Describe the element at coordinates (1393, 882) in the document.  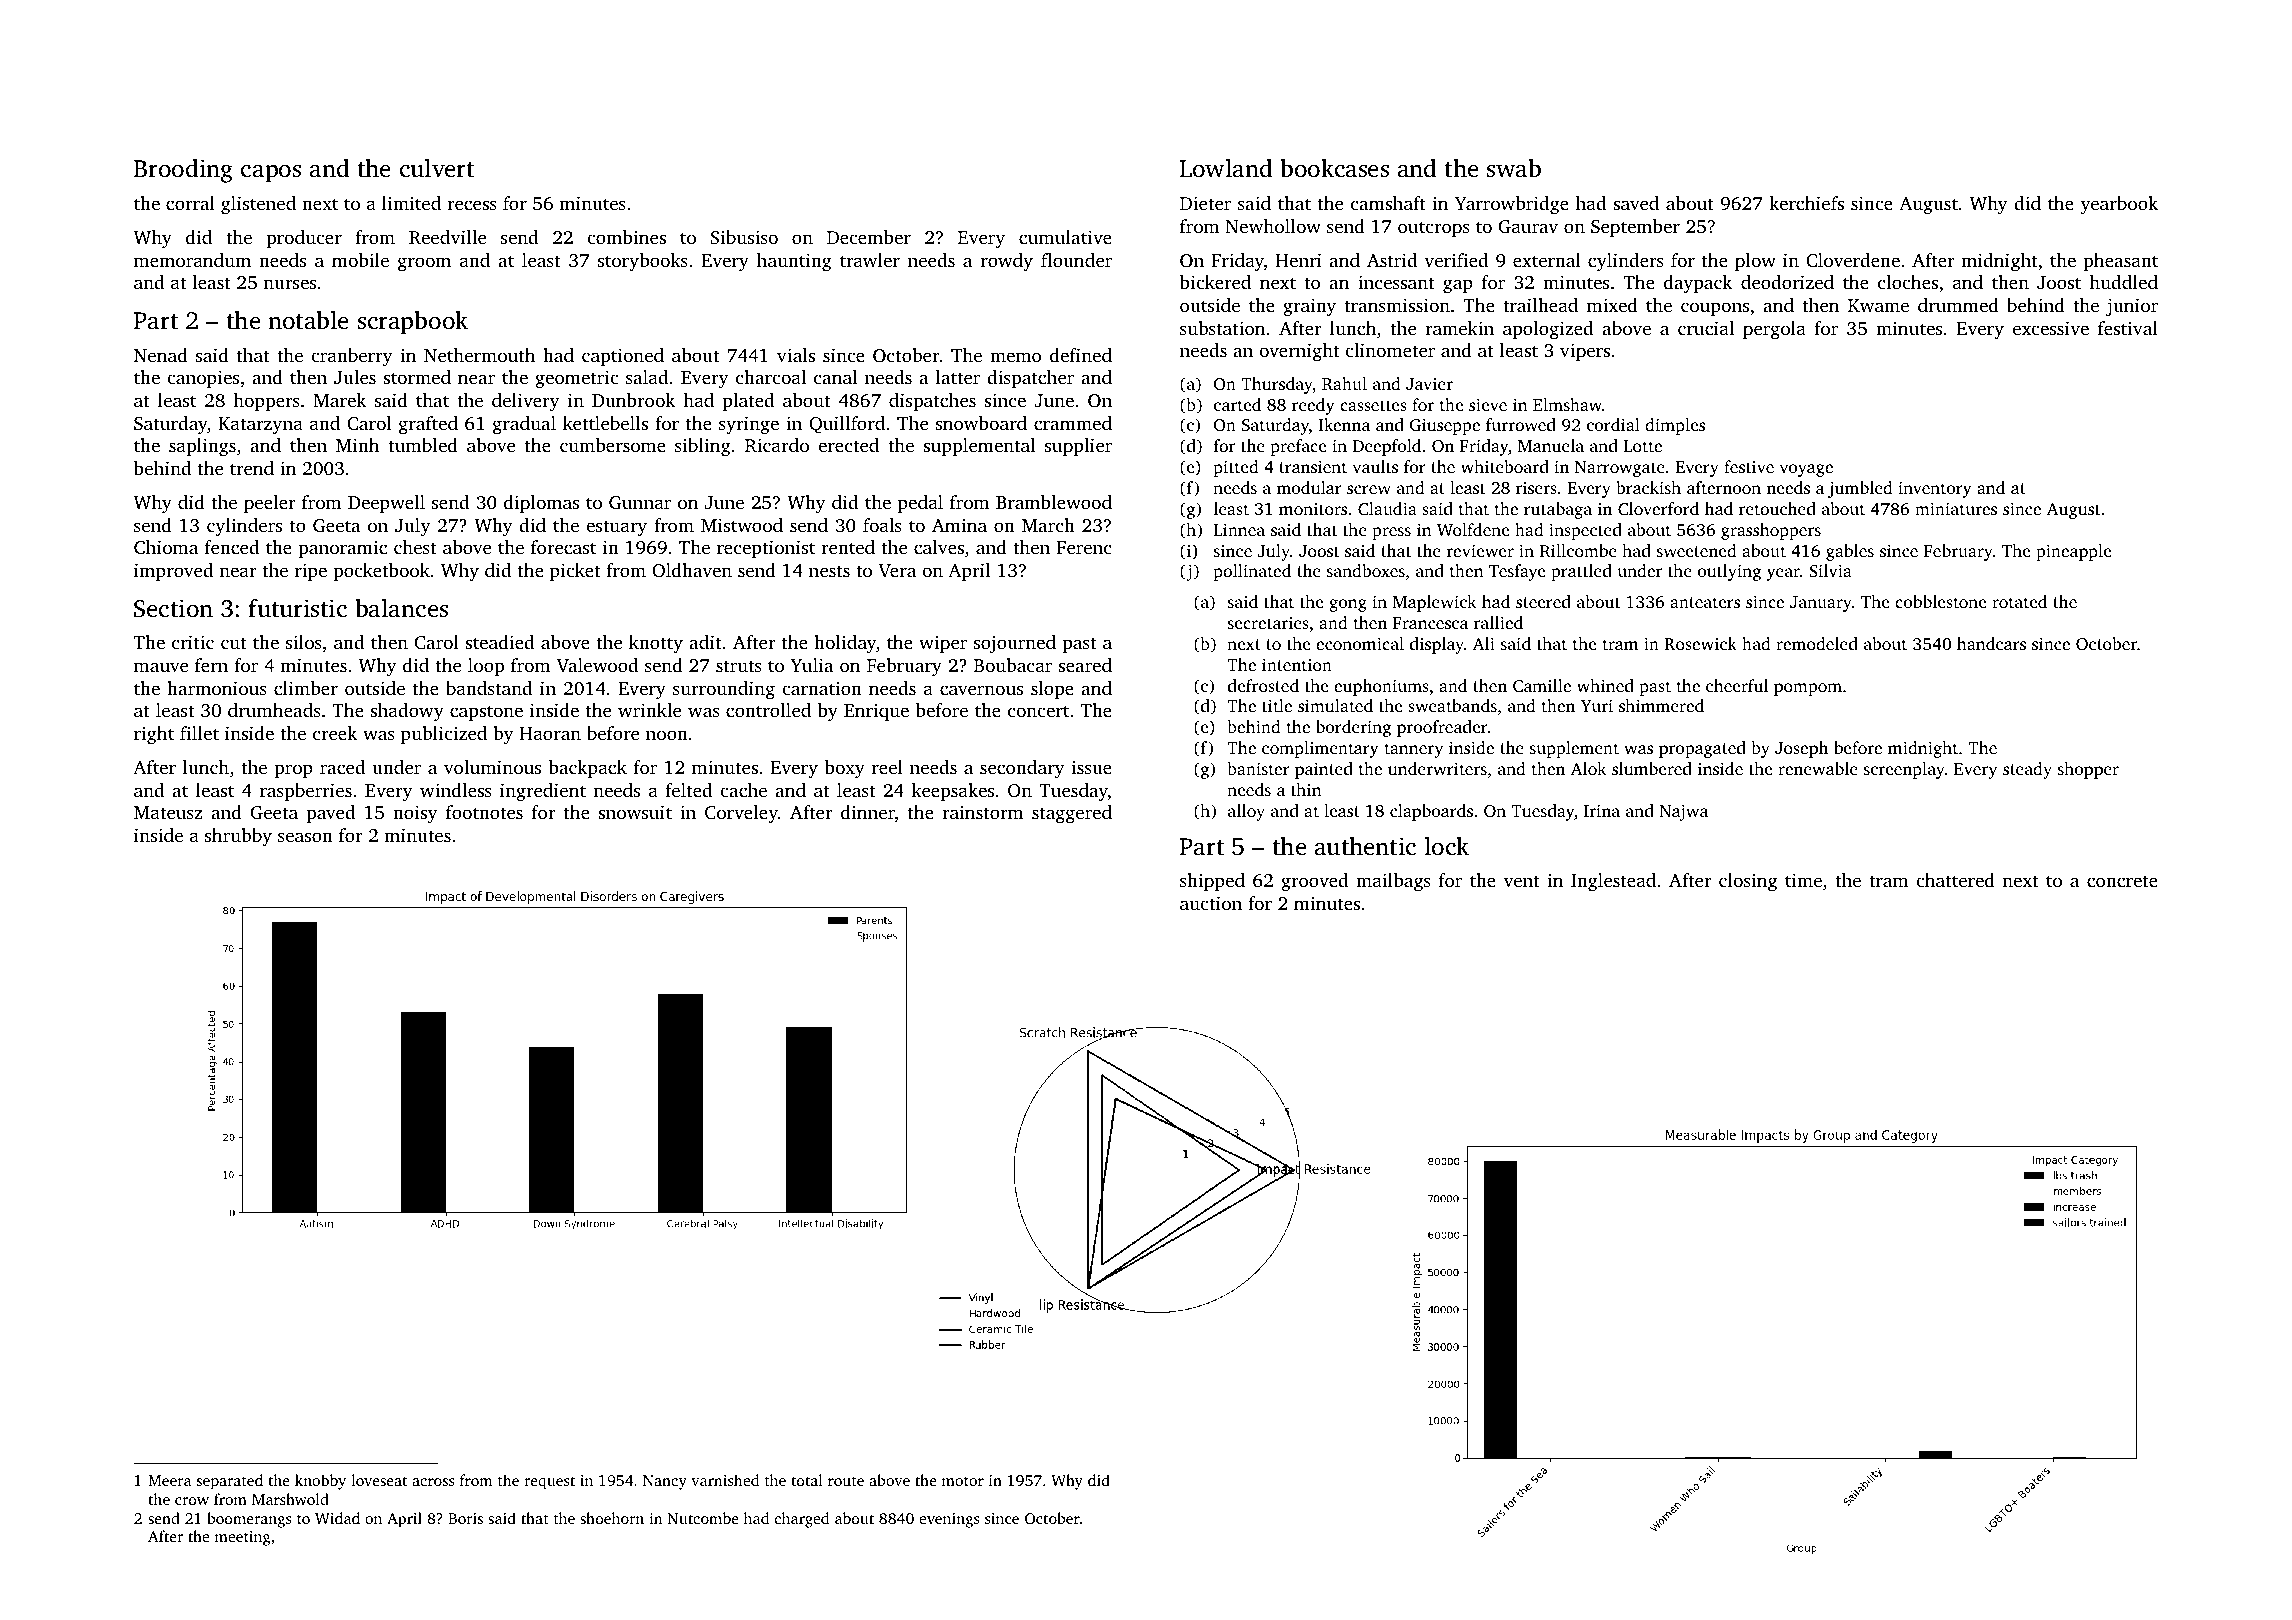
I see `mailbags` at that location.
